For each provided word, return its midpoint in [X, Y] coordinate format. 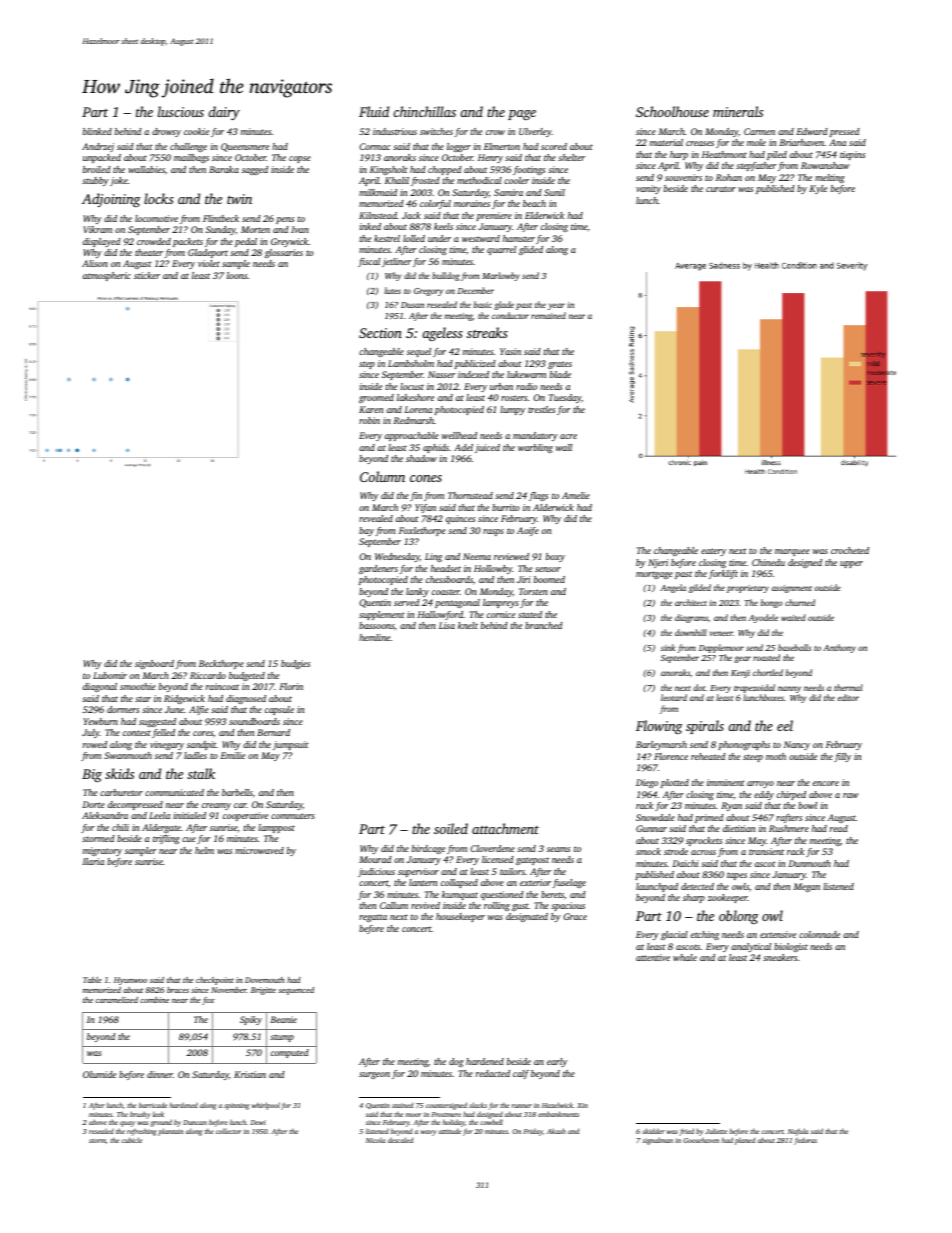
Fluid [374, 111]
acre [568, 436]
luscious [181, 111]
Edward [812, 131]
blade [560, 374]
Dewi [258, 1122]
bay [366, 531]
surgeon [374, 1075]
